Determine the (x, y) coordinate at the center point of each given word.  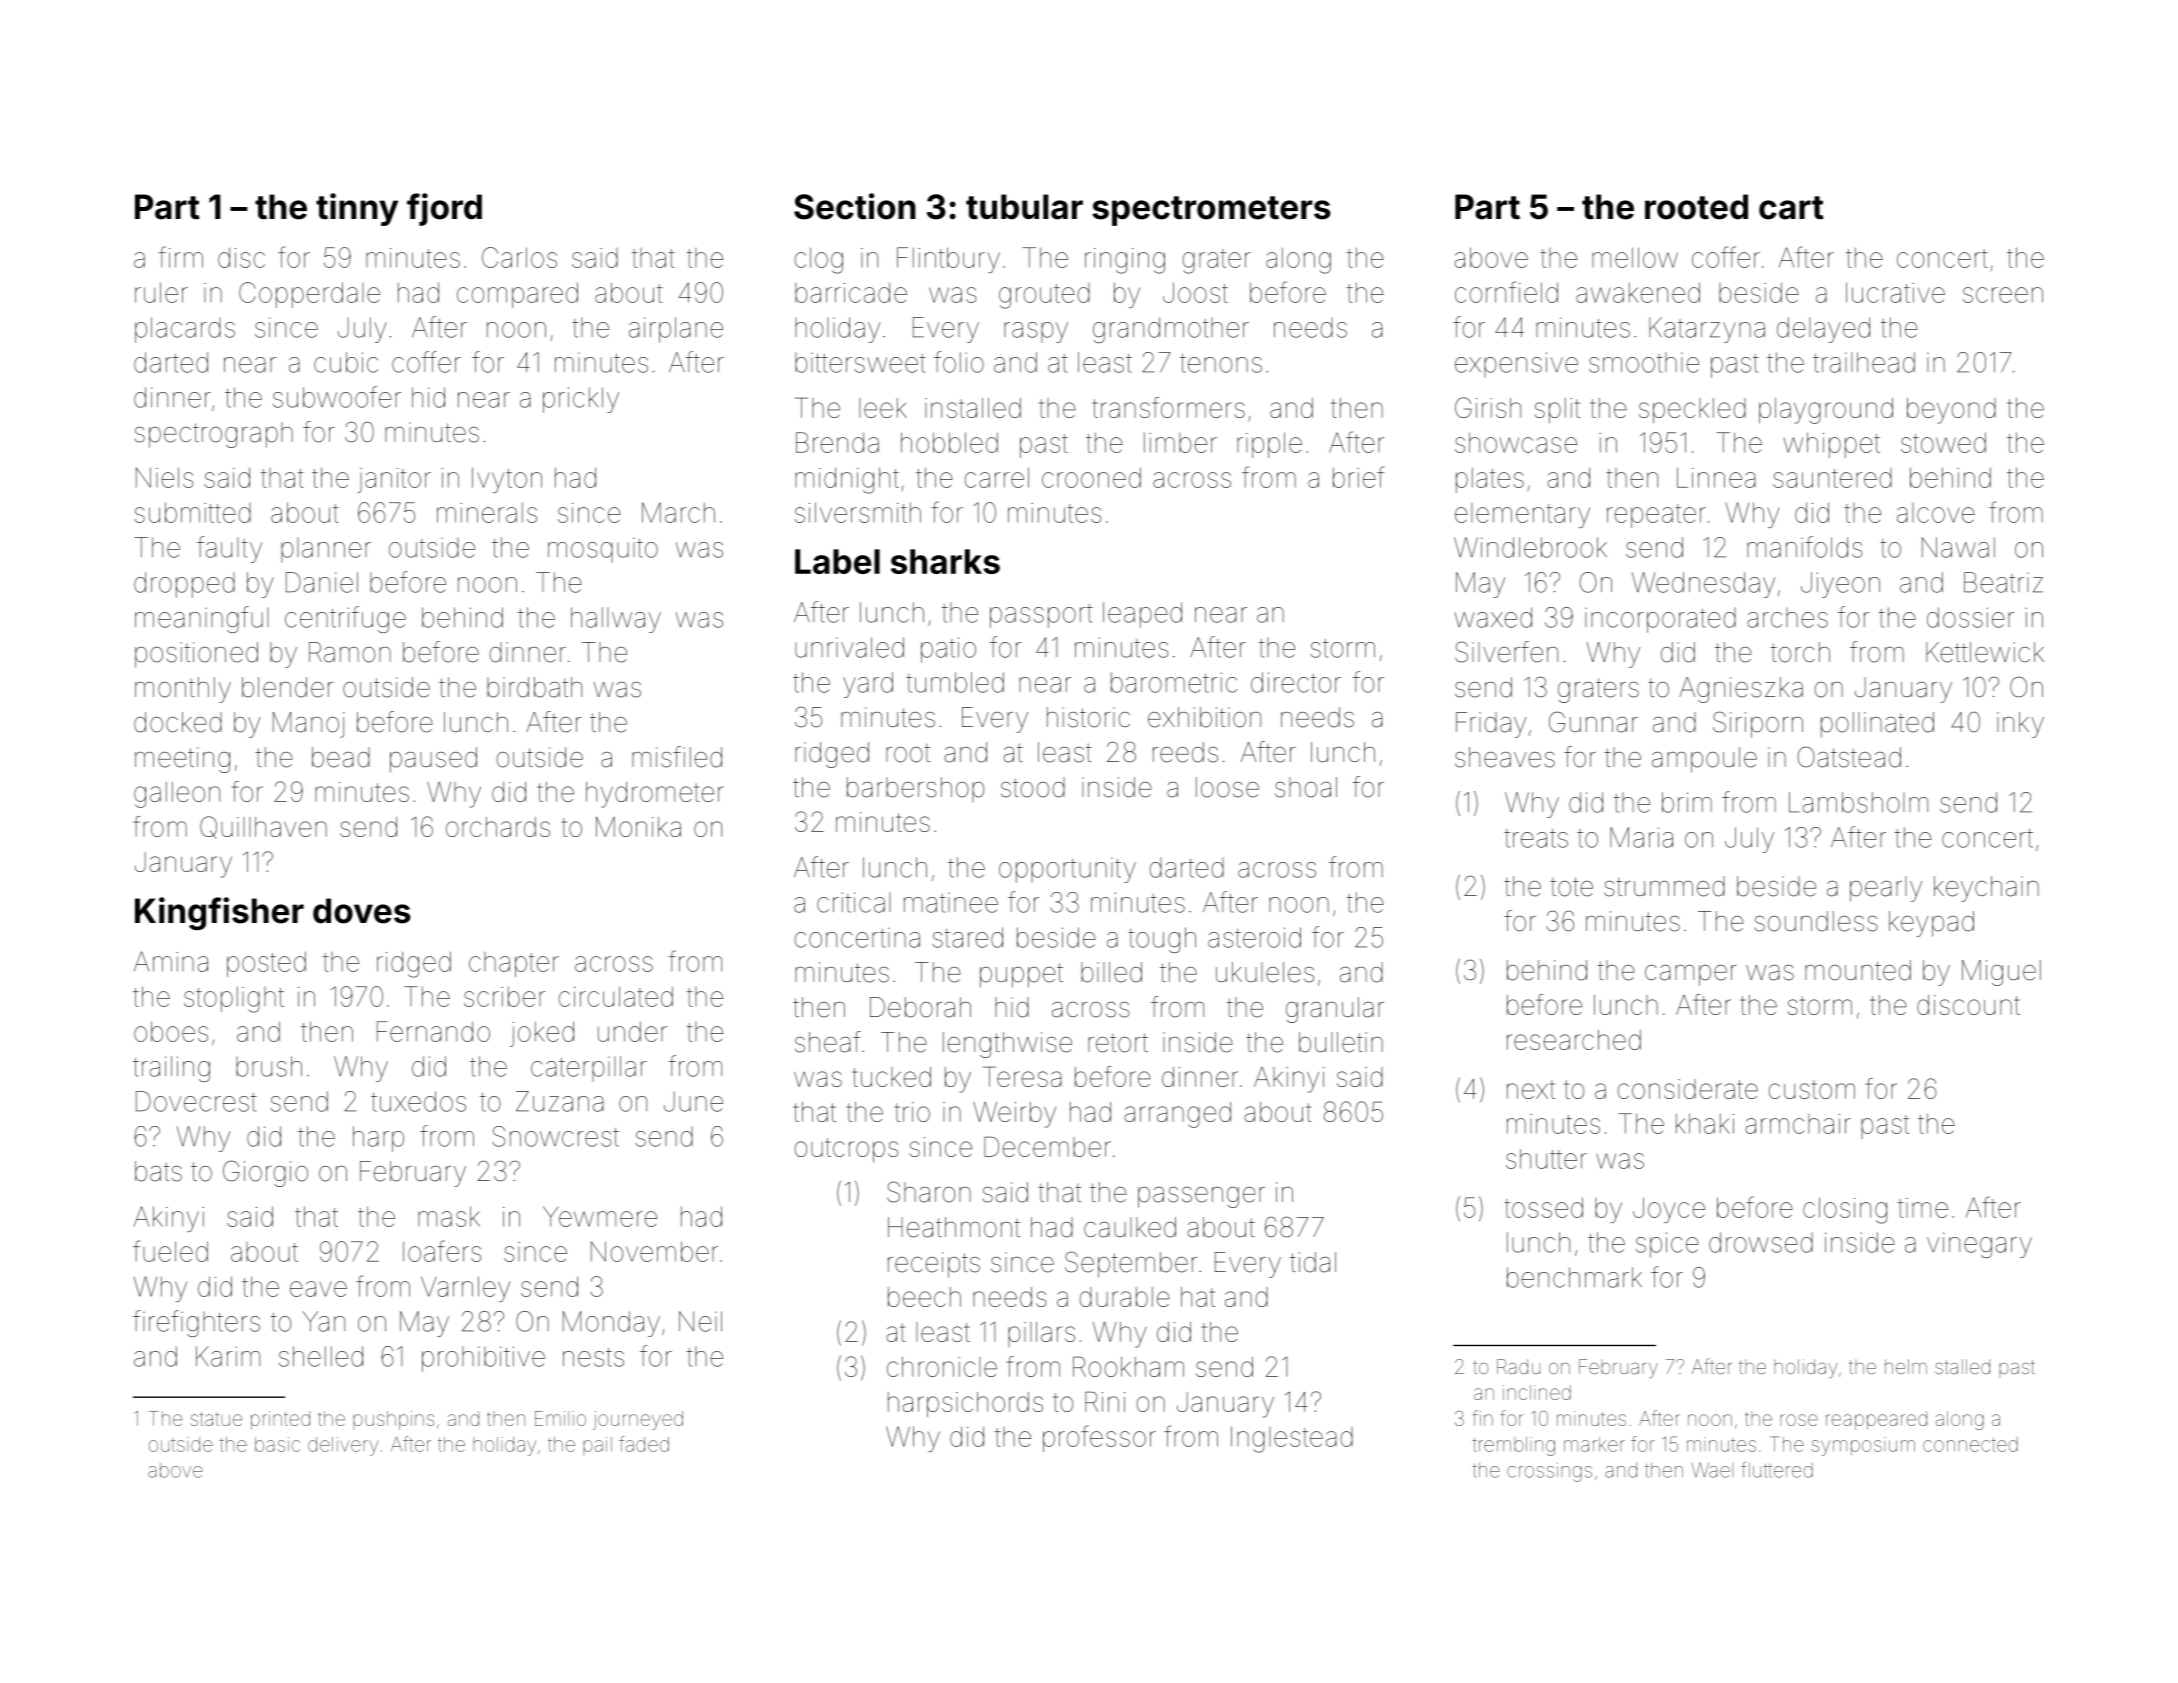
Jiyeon (1840, 585)
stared (968, 937)
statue (216, 1419)
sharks (945, 561)
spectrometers (1211, 211)
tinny (357, 209)
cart (1791, 208)
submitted (192, 512)
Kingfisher (219, 913)
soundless (1816, 921)
